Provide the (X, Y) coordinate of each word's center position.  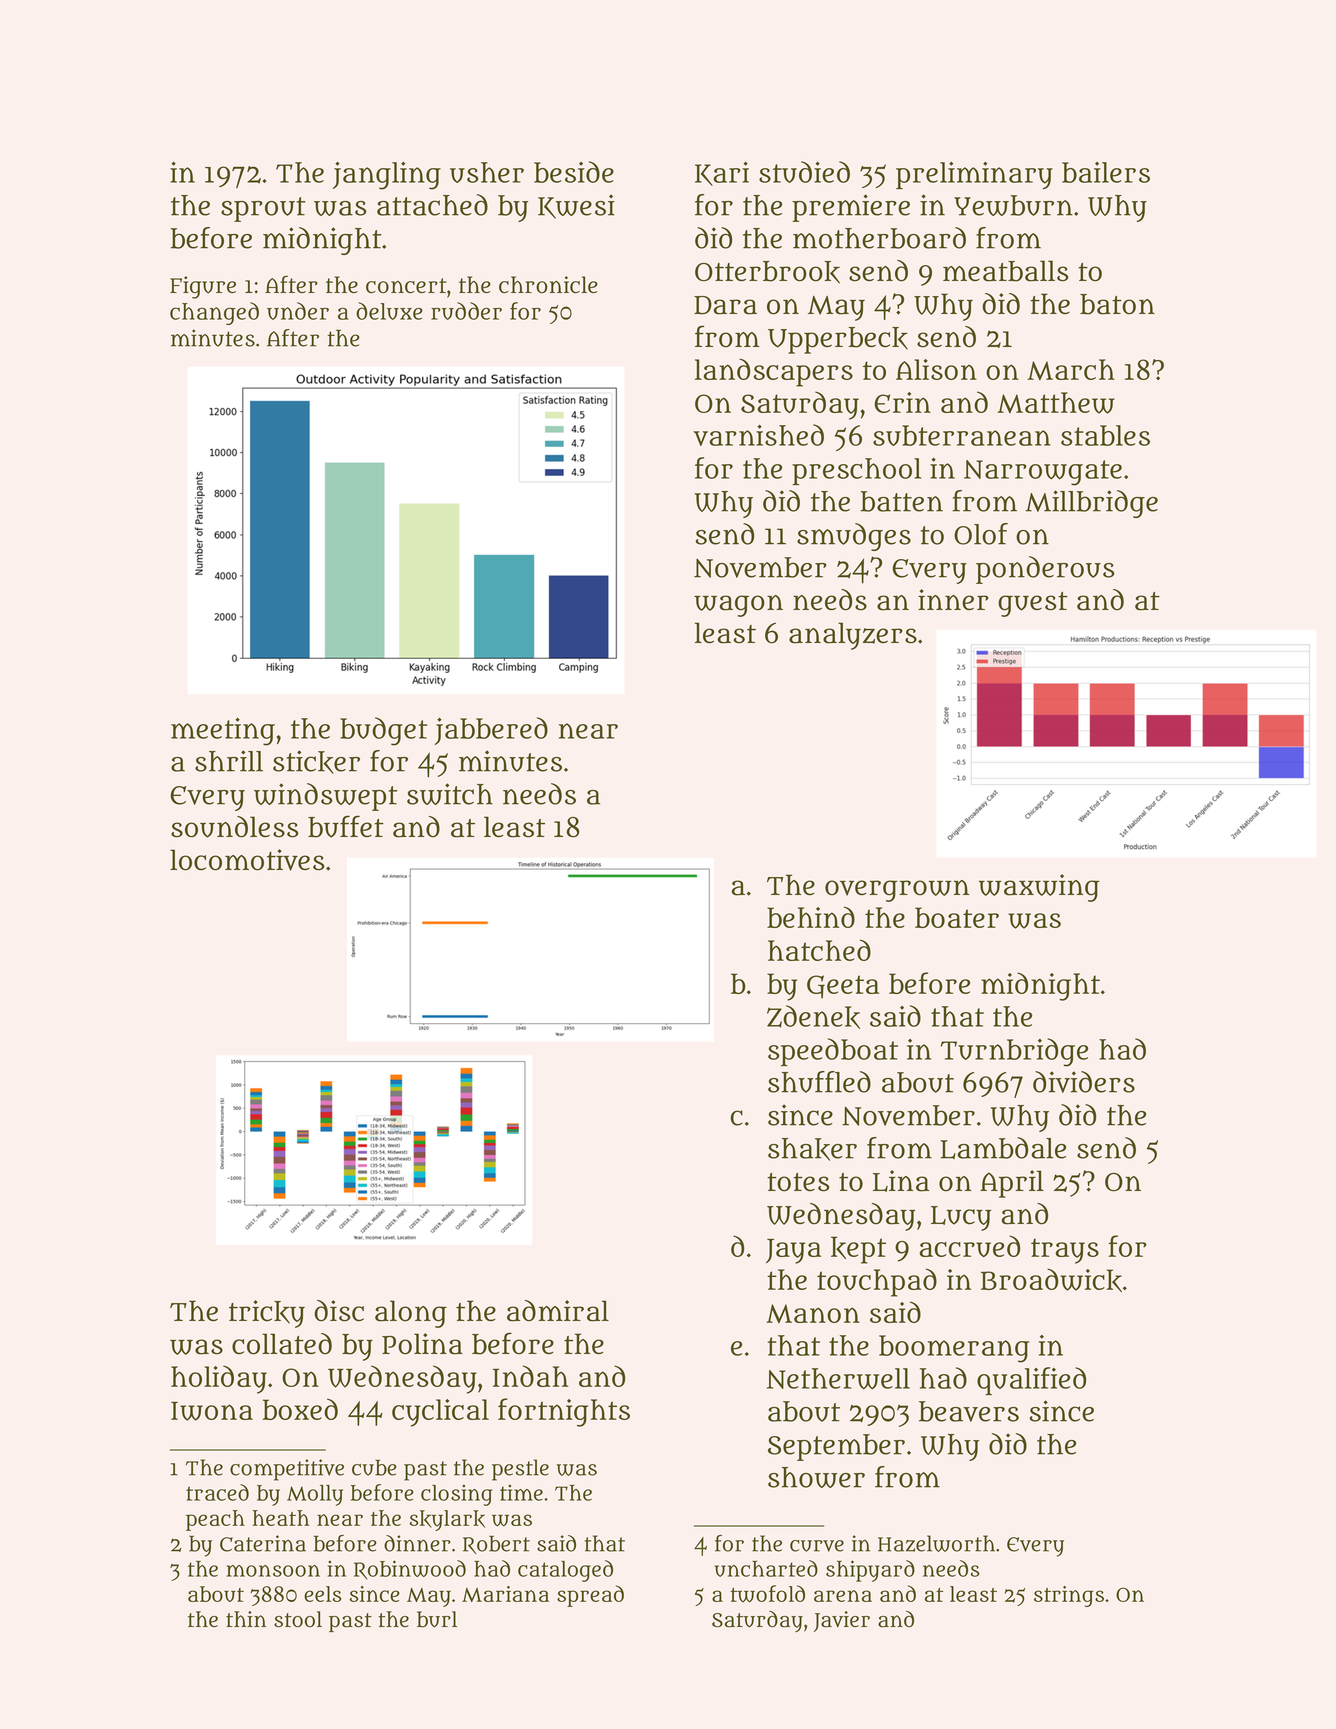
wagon (738, 606)
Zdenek (813, 1017)
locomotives (247, 860)
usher (487, 172)
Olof (981, 534)
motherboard (879, 238)
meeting (223, 732)
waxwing (1039, 888)
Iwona (212, 1411)
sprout (263, 209)
